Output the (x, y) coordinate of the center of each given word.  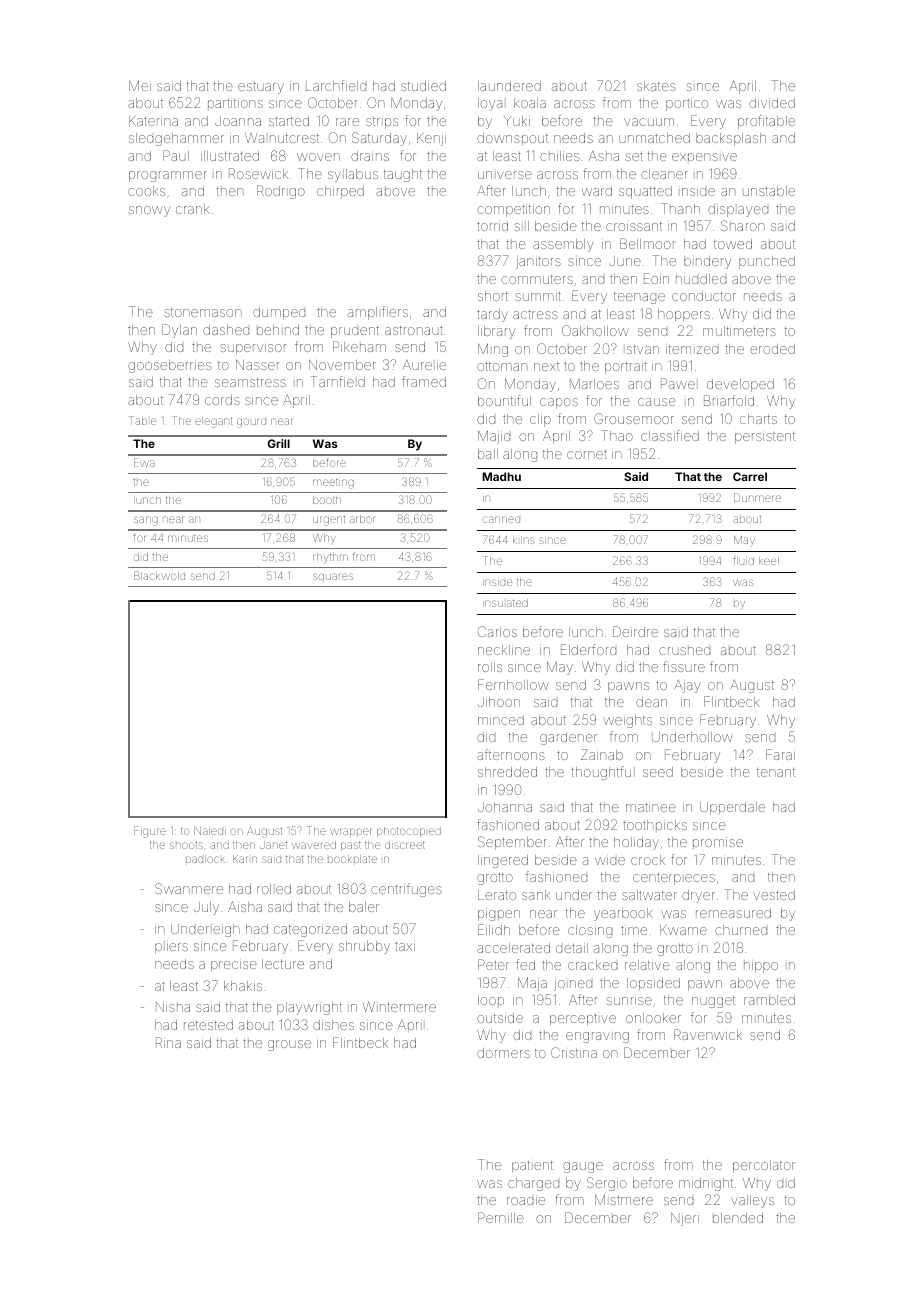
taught (403, 175)
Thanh (680, 208)
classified (670, 435)
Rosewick (258, 173)
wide (610, 861)
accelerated (513, 948)
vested (774, 895)
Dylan (179, 331)
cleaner (664, 174)
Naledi (210, 831)
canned (501, 519)
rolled (274, 889)
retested (208, 1025)
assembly (563, 245)
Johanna (505, 807)
